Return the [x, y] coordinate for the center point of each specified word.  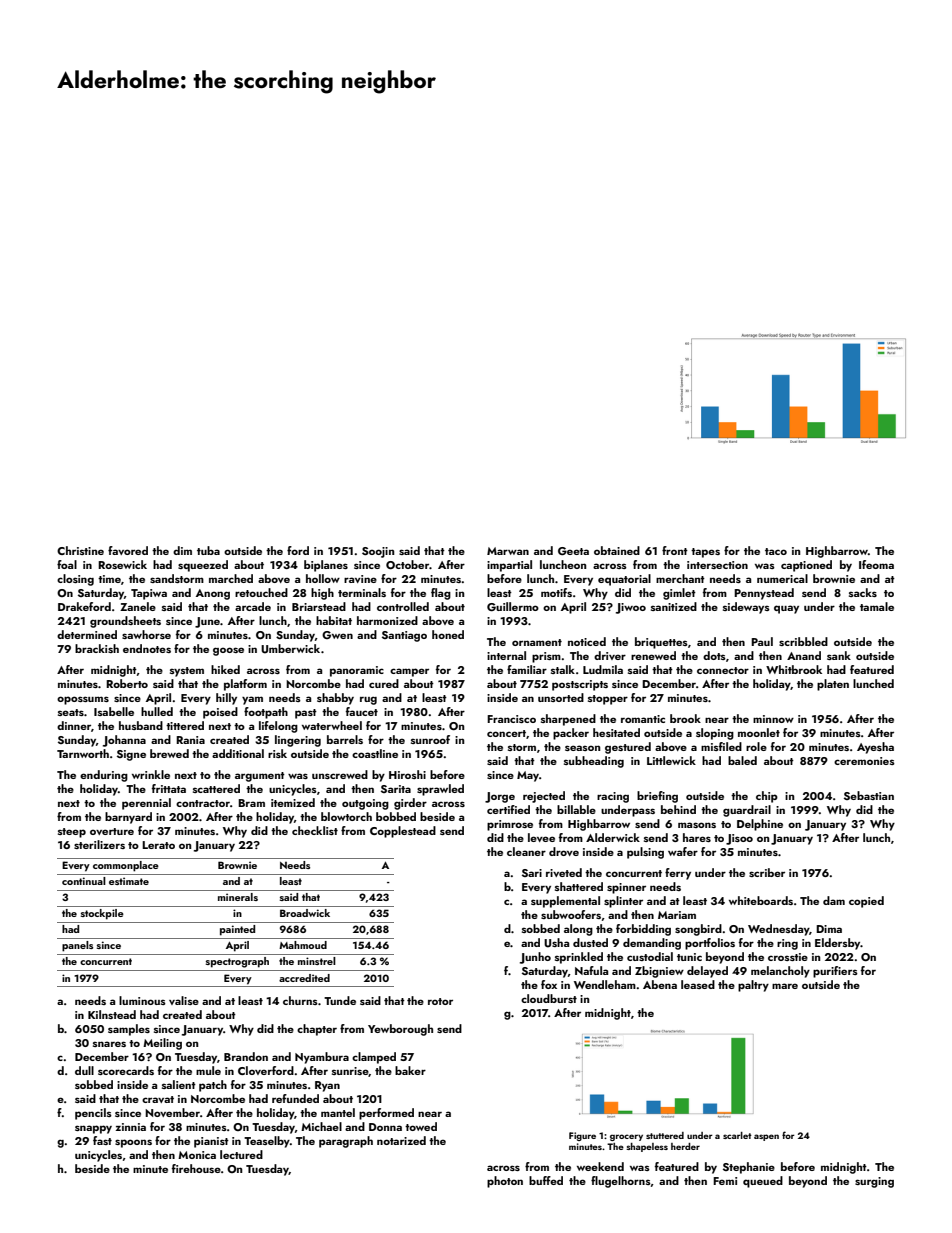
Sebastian [869, 795]
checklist [315, 830]
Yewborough [400, 1030]
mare [785, 986]
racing [613, 797]
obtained [617, 550]
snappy [93, 1129]
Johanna [124, 741]
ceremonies [864, 761]
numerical [782, 578]
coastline [375, 753]
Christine [80, 550]
